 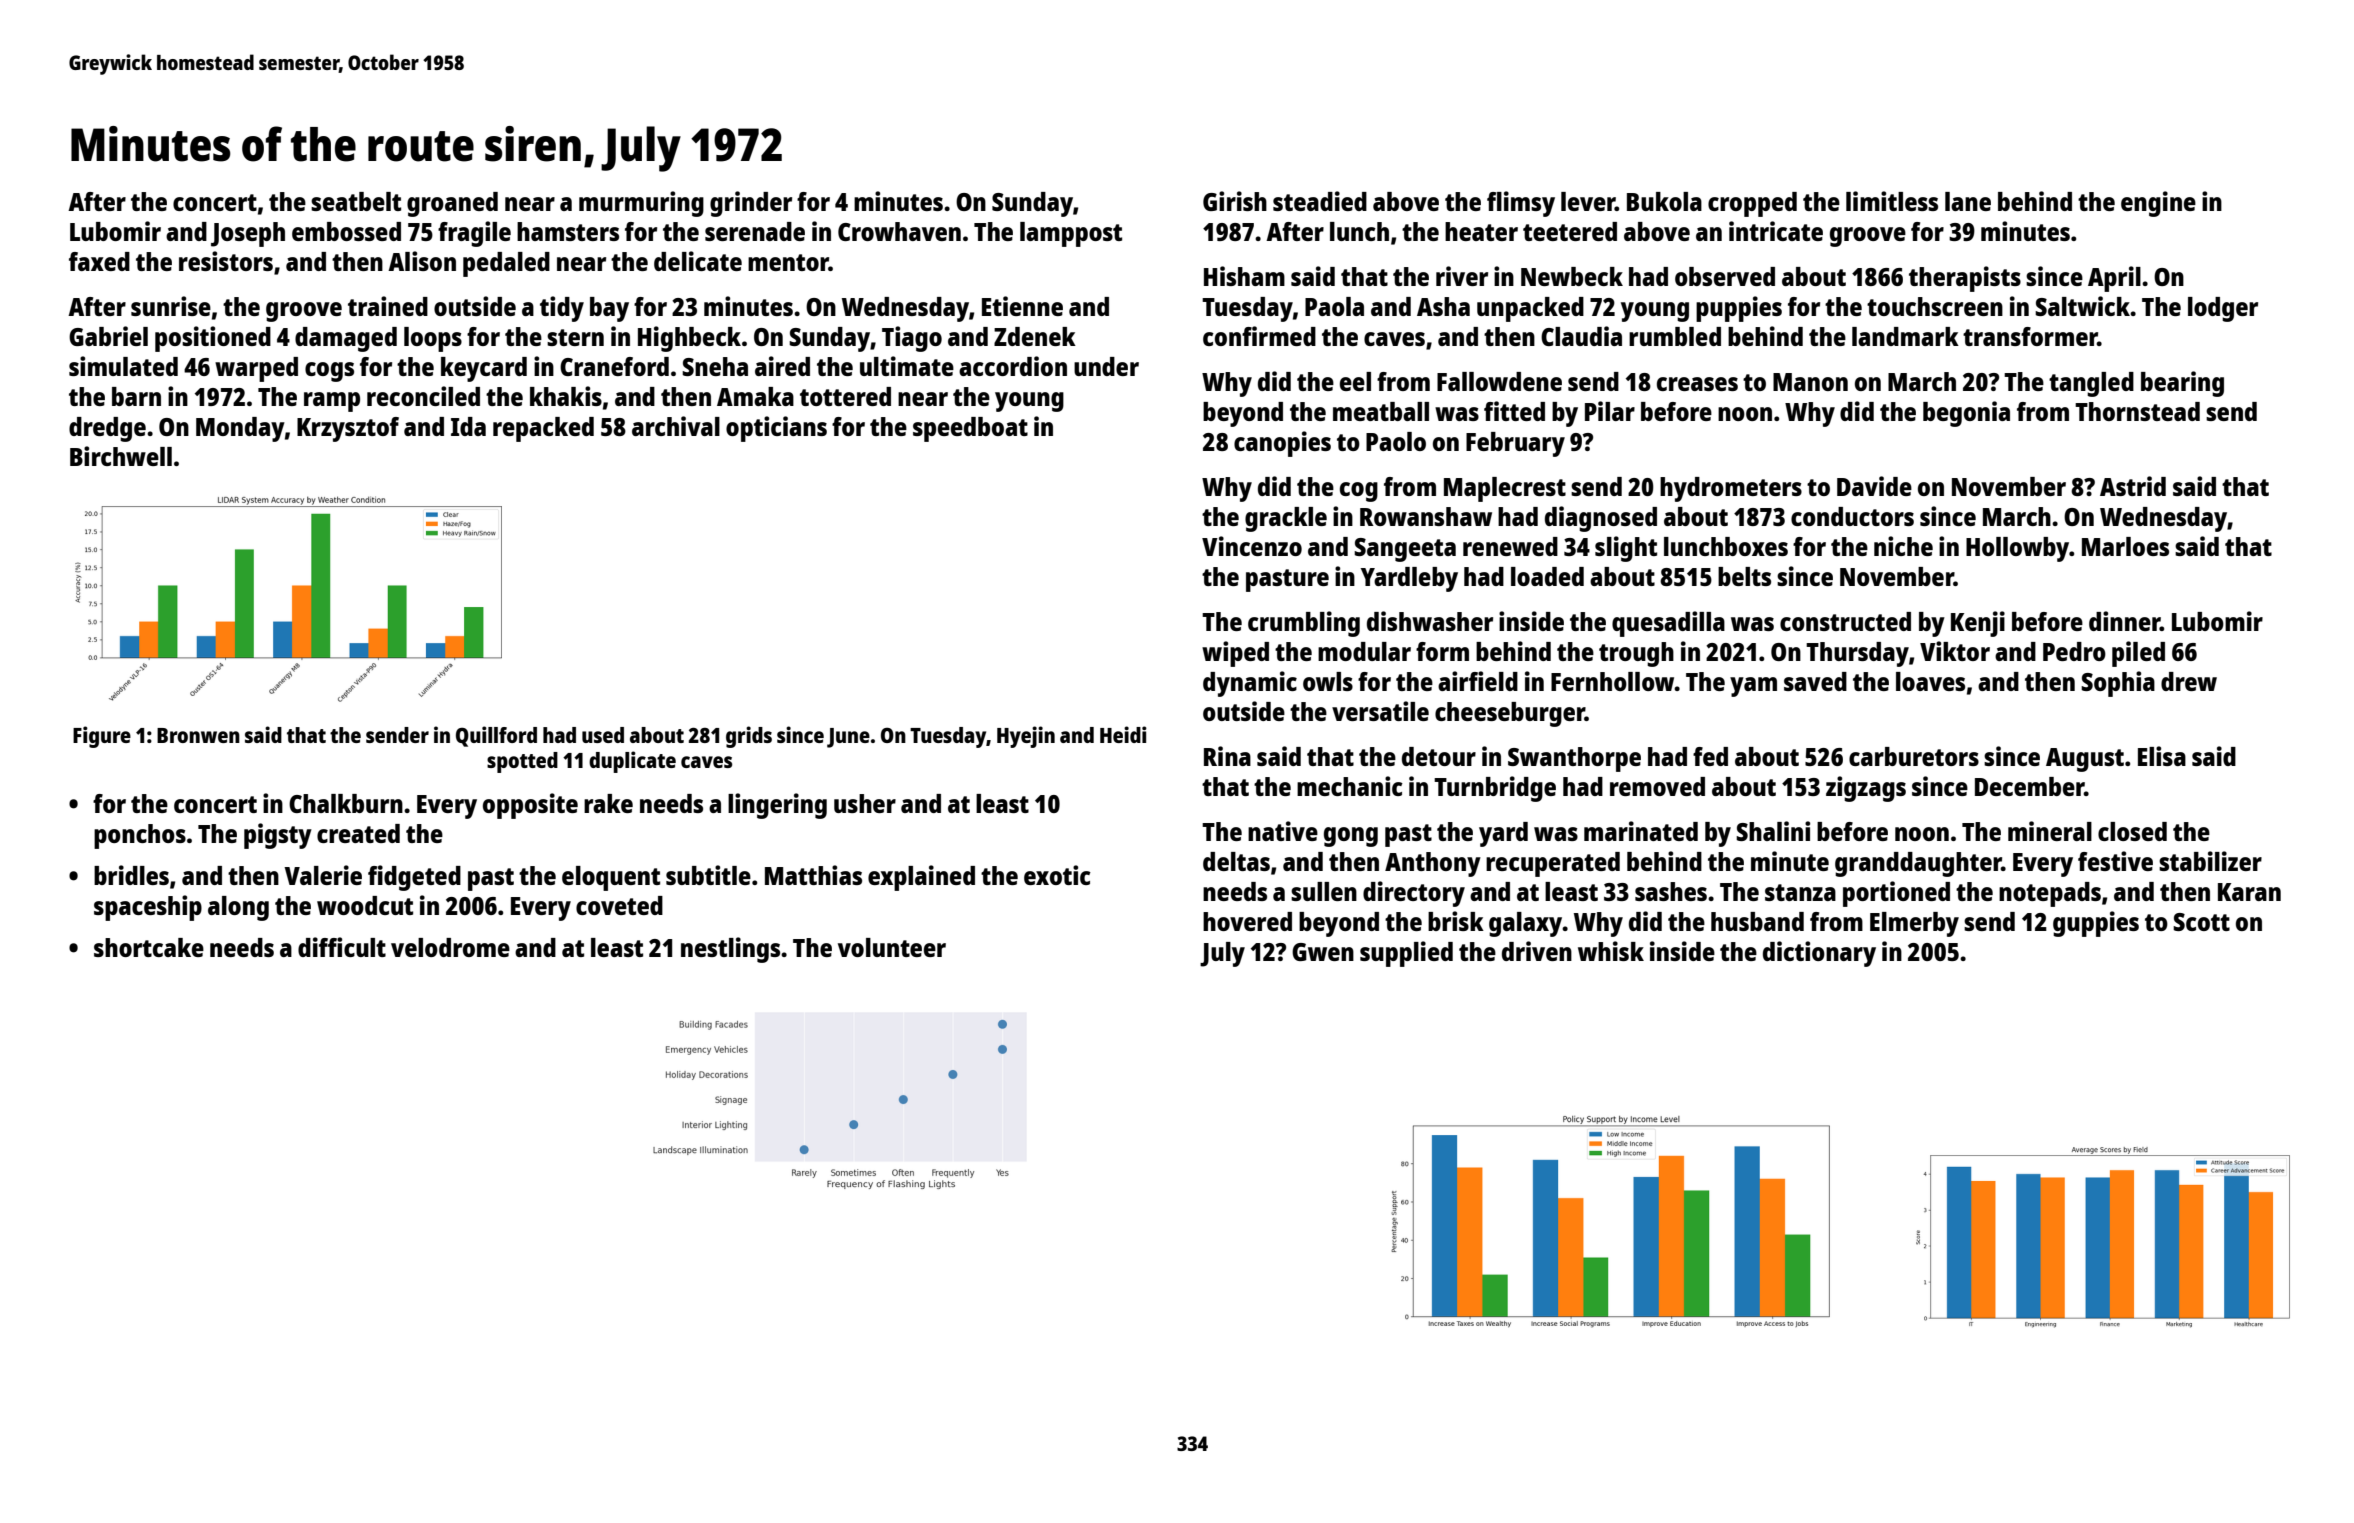 What do you see at coordinates (1744, 576) in the image?
I see `belts` at bounding box center [1744, 576].
